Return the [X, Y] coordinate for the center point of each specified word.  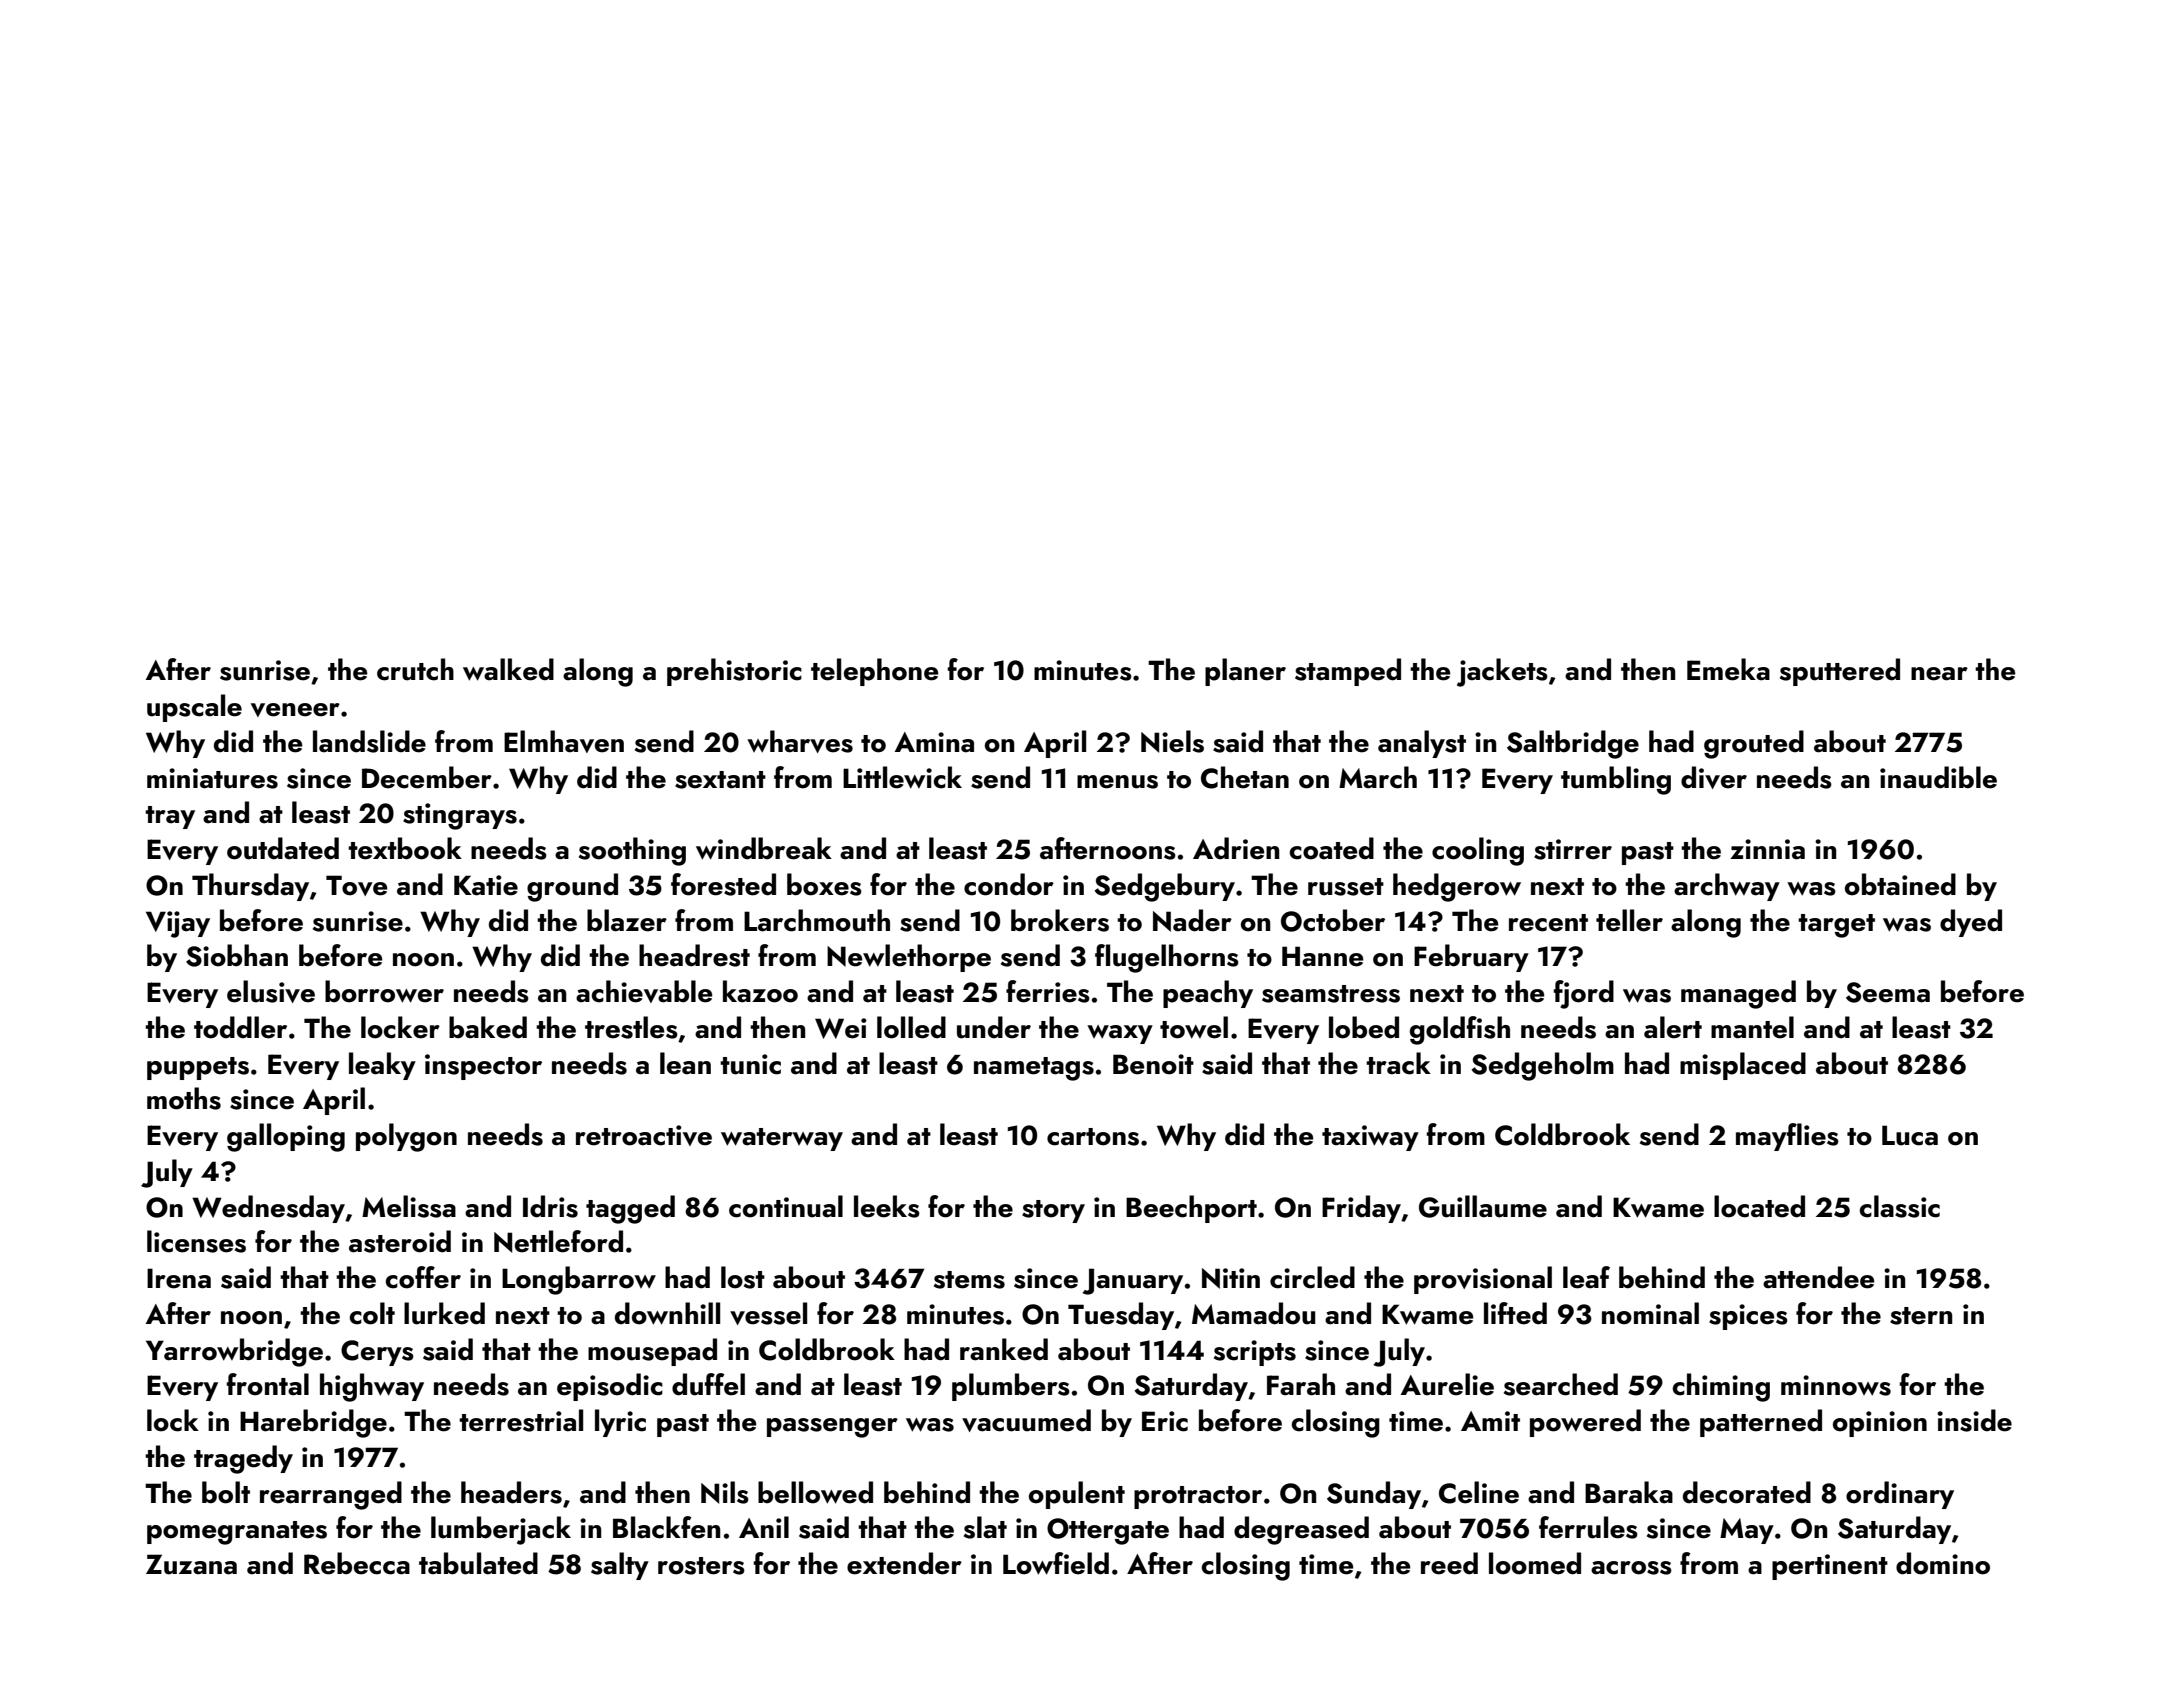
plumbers [1011, 1387]
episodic [610, 1387]
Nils [725, 1492]
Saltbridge [1573, 744]
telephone [875, 672]
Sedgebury [1164, 887]
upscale [194, 708]
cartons [1093, 1137]
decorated [1747, 1492]
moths [184, 1098]
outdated [283, 848]
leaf [1586, 1277]
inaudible [1938, 777]
